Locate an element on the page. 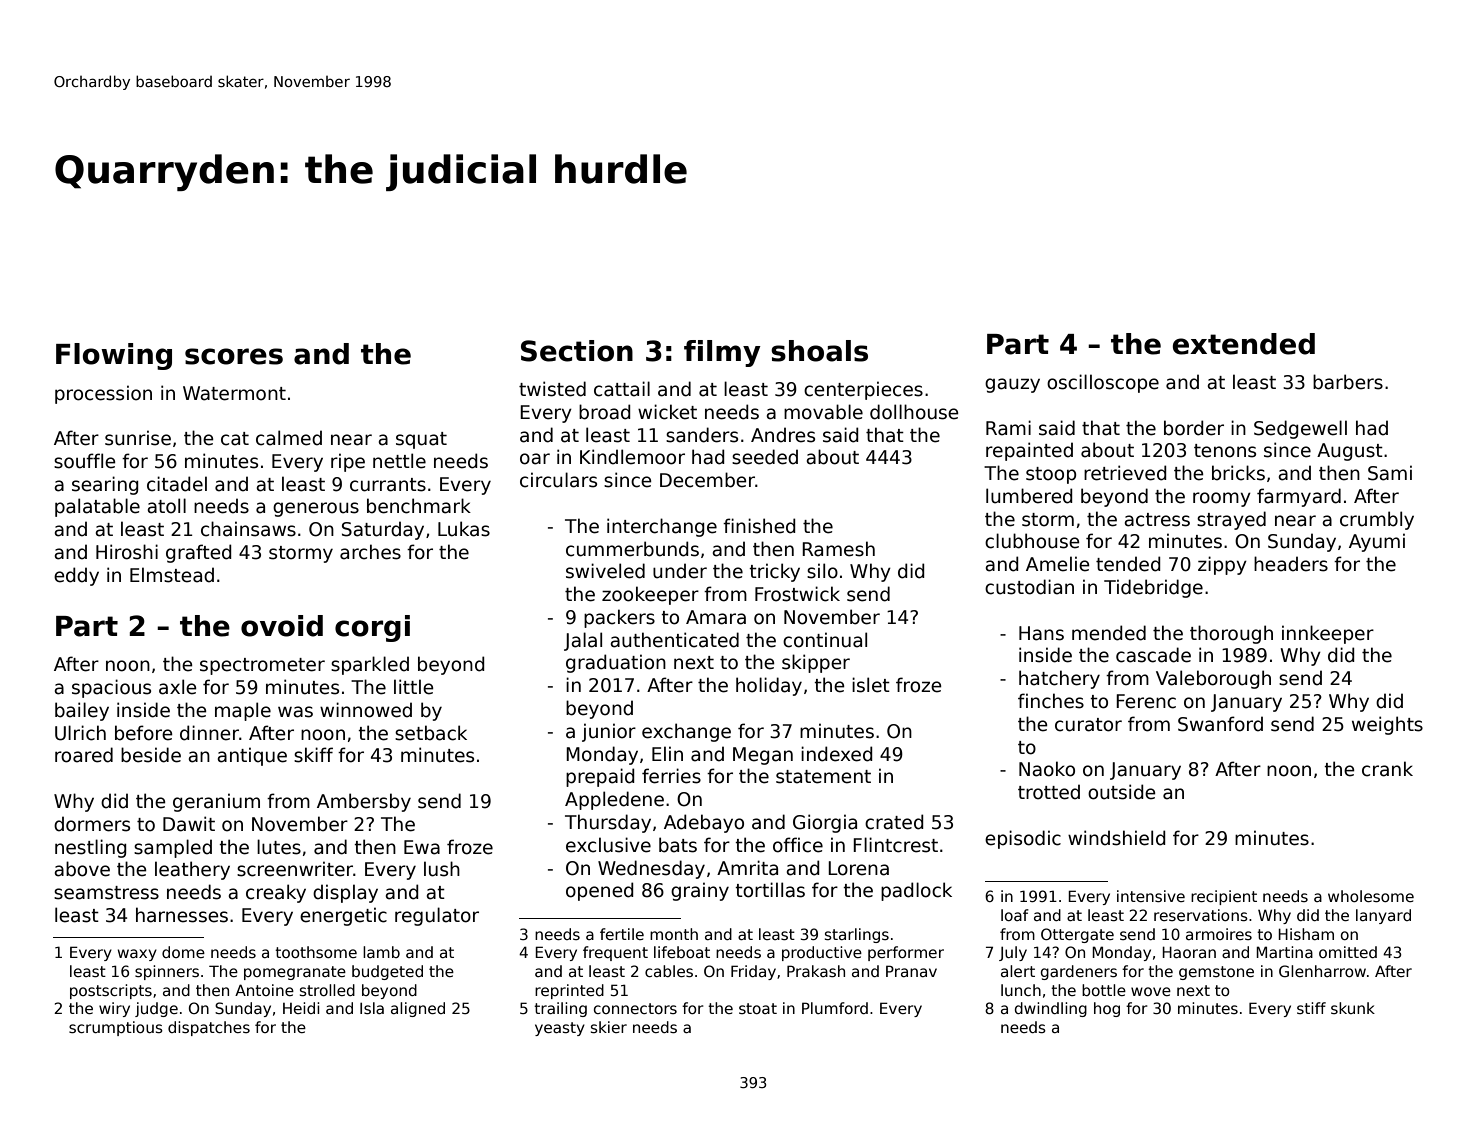  dollhouse is located at coordinates (914, 412).
